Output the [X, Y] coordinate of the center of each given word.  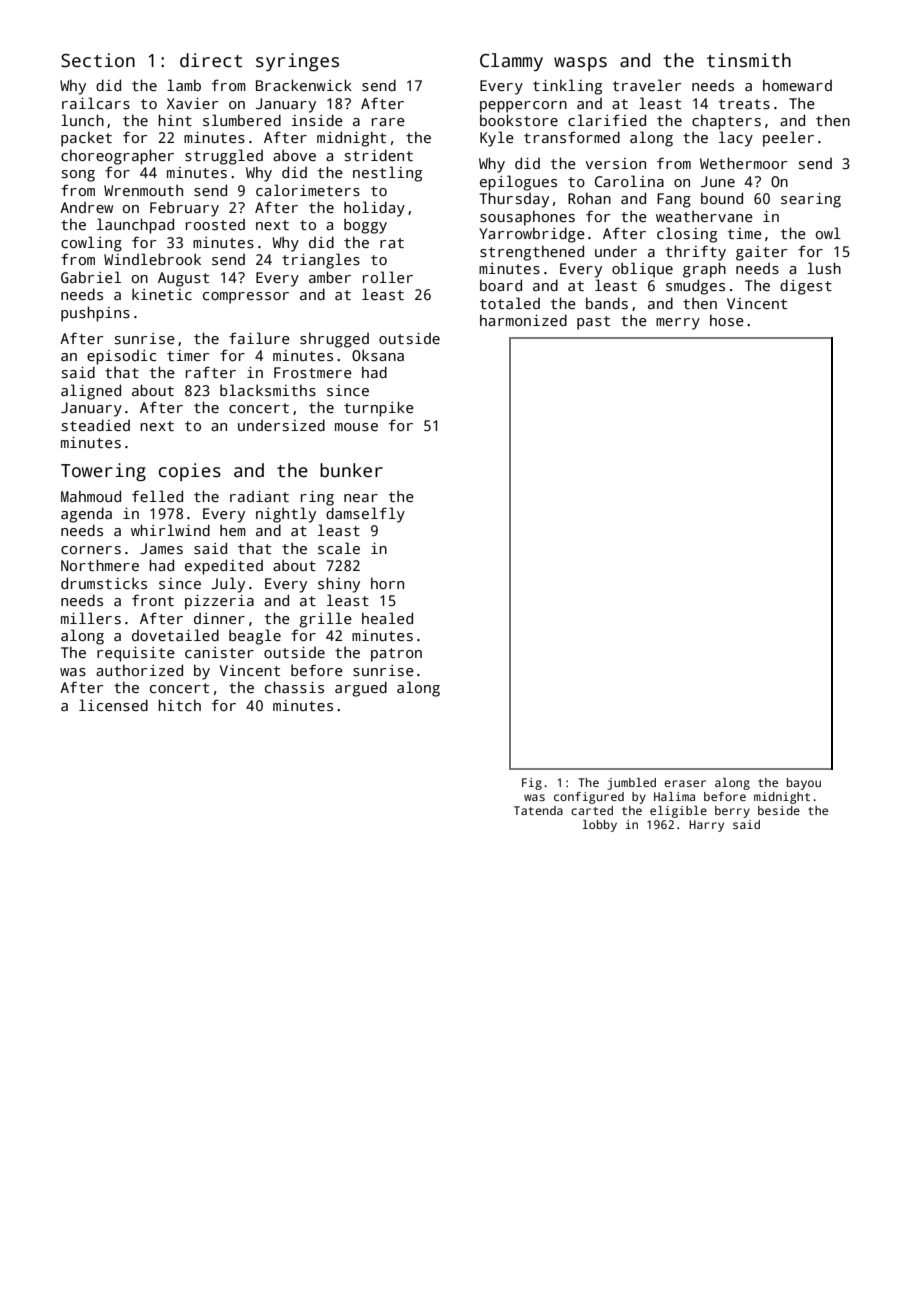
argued [361, 689]
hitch [179, 705]
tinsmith [749, 60]
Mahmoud [91, 496]
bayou [804, 784]
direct [211, 60]
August [183, 279]
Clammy [511, 62]
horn [387, 583]
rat [392, 243]
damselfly [365, 515]
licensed [113, 705]
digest [806, 287]
